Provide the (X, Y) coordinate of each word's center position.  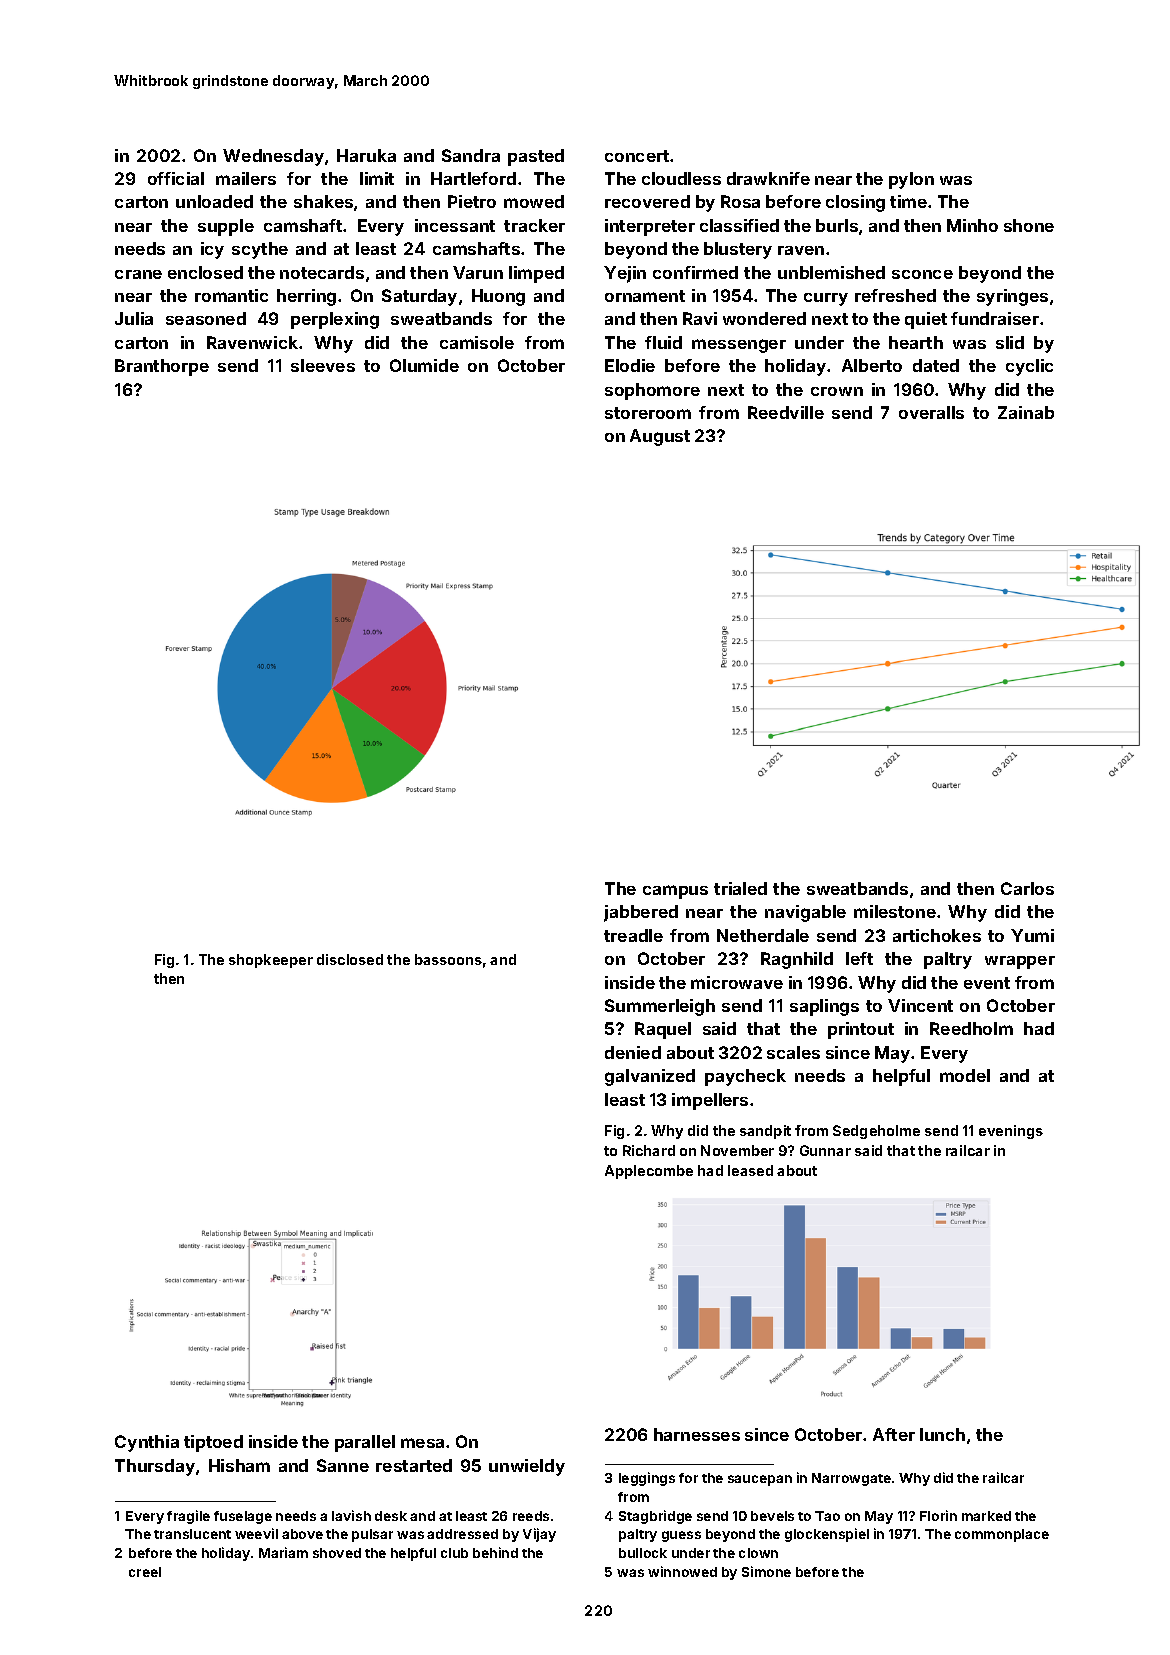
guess (681, 1536)
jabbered (641, 913)
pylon (911, 180)
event (987, 983)
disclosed (350, 959)
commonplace (1002, 1535)
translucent (192, 1534)
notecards (322, 272)
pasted (536, 157)
